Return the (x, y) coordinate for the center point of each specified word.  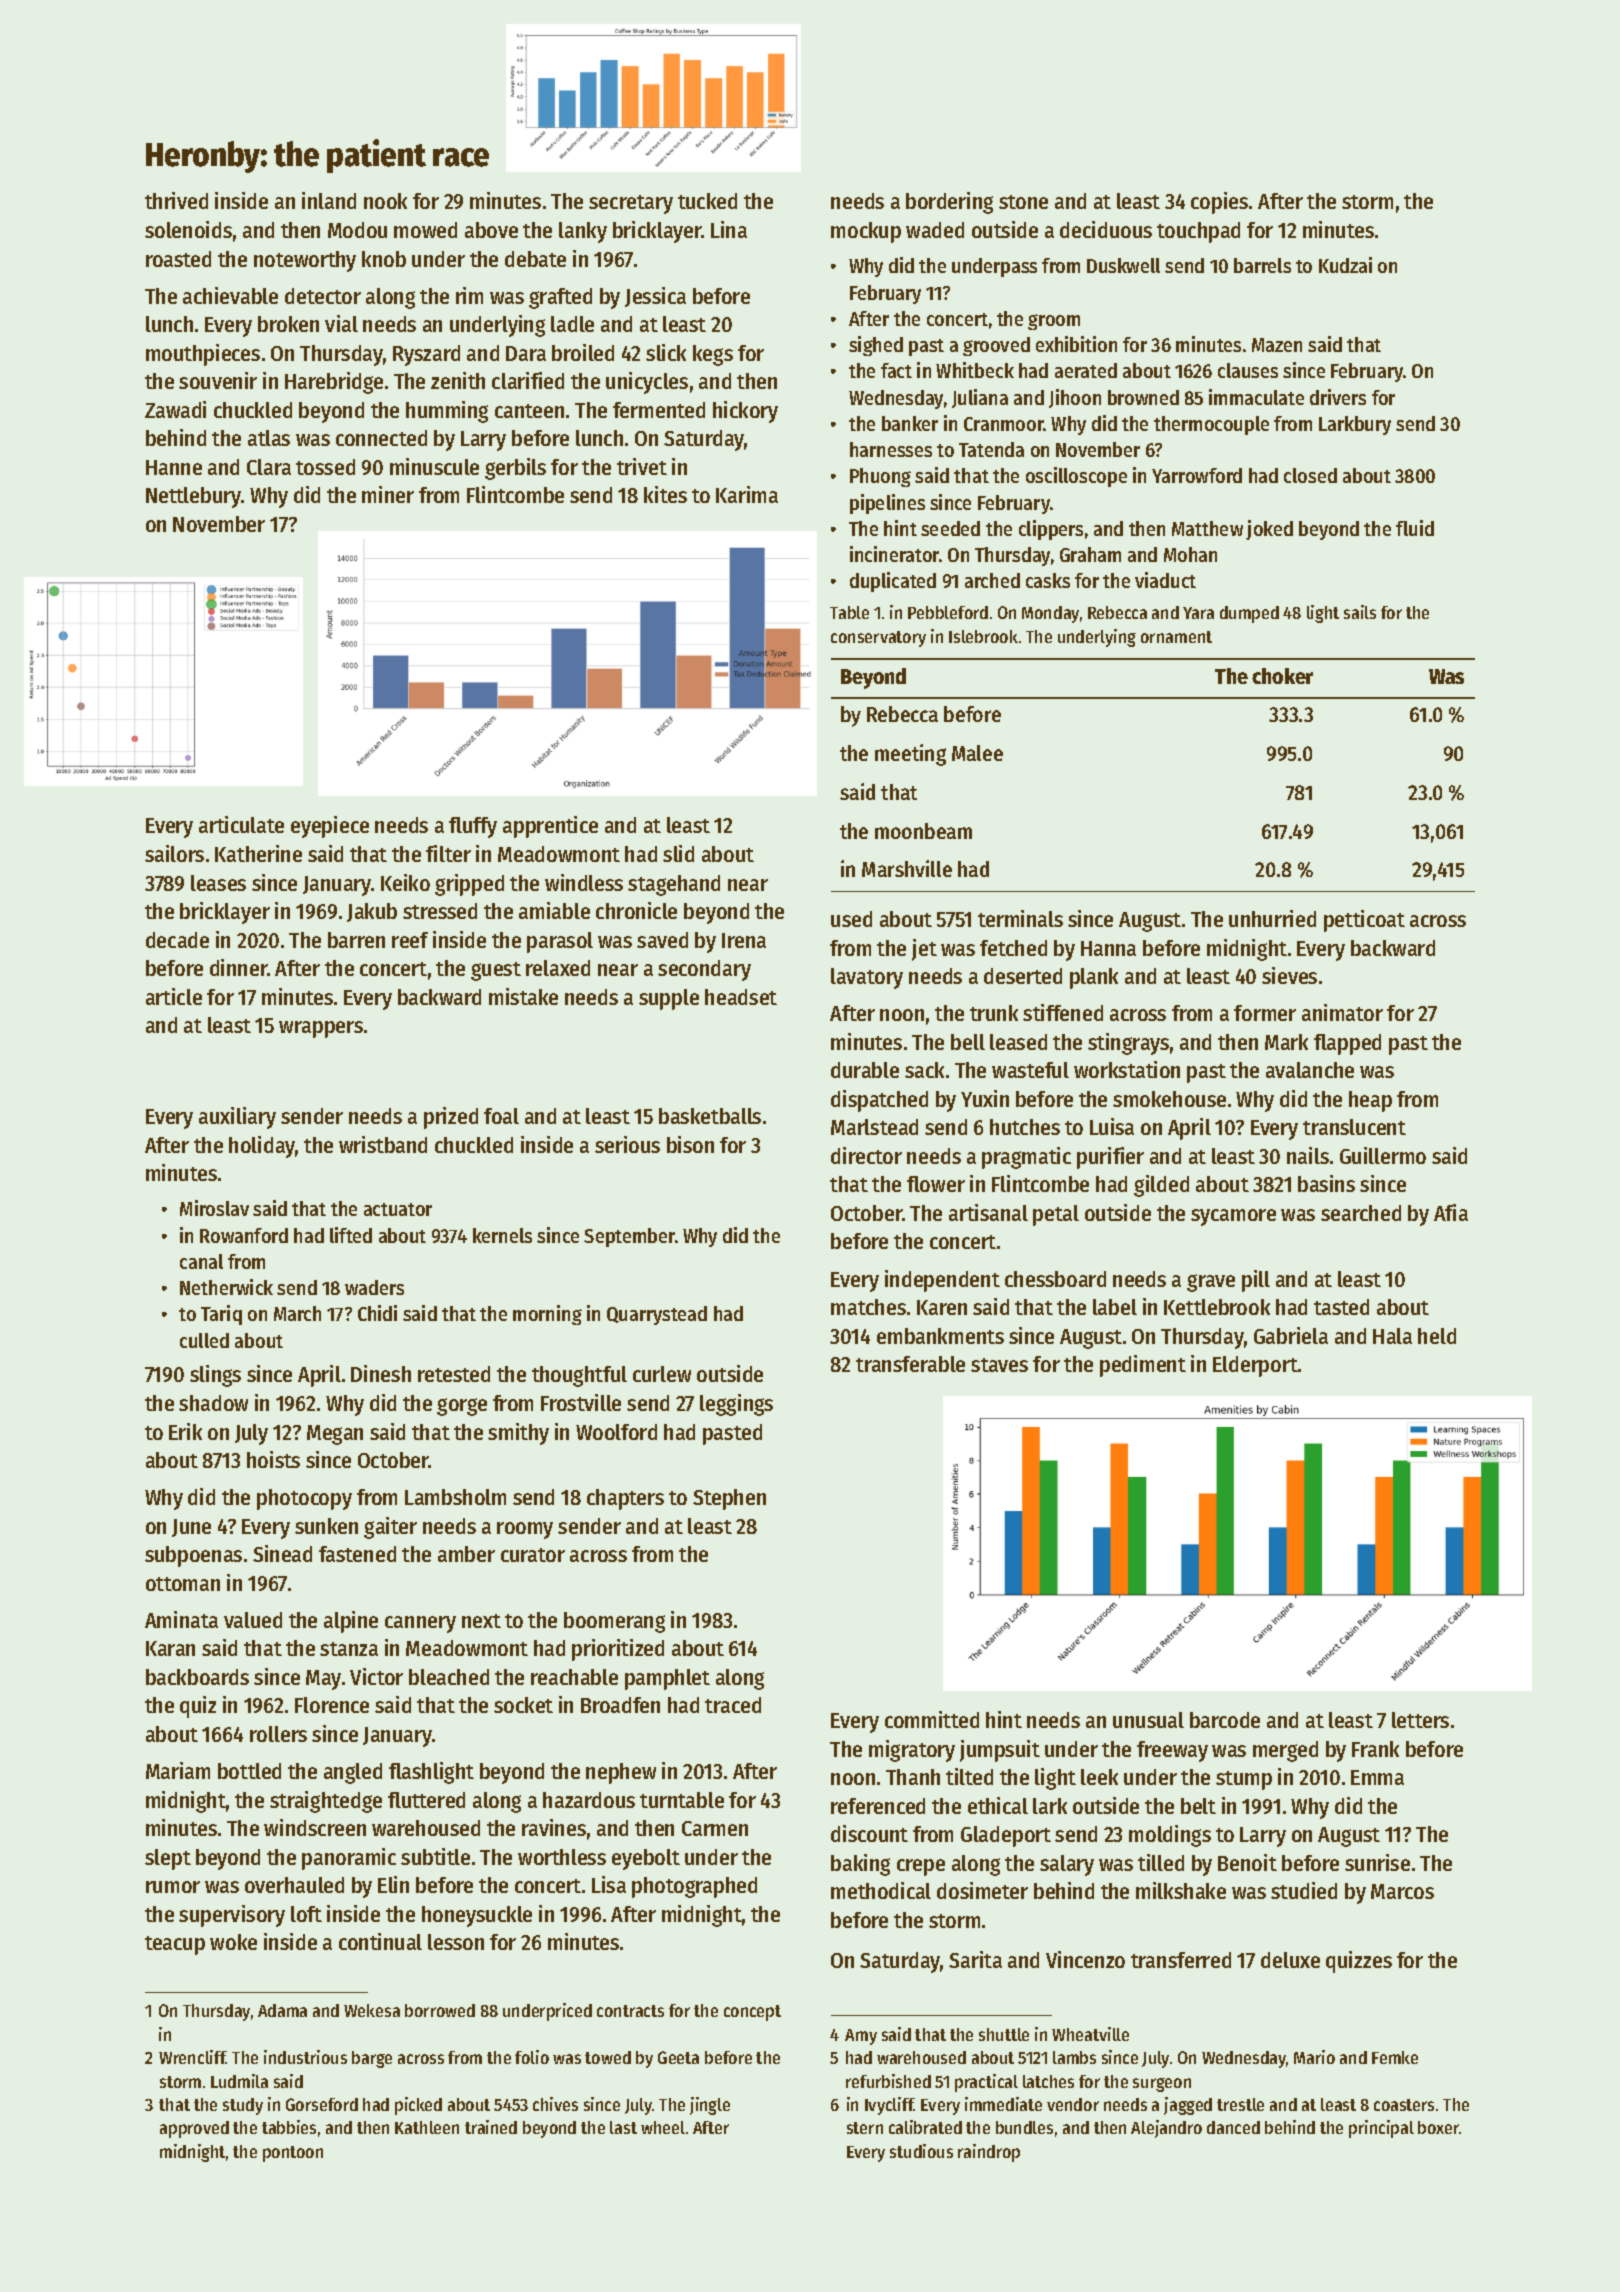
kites (665, 494)
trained (491, 2127)
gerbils (515, 469)
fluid (1415, 528)
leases (218, 883)
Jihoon (1075, 398)
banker (910, 423)
